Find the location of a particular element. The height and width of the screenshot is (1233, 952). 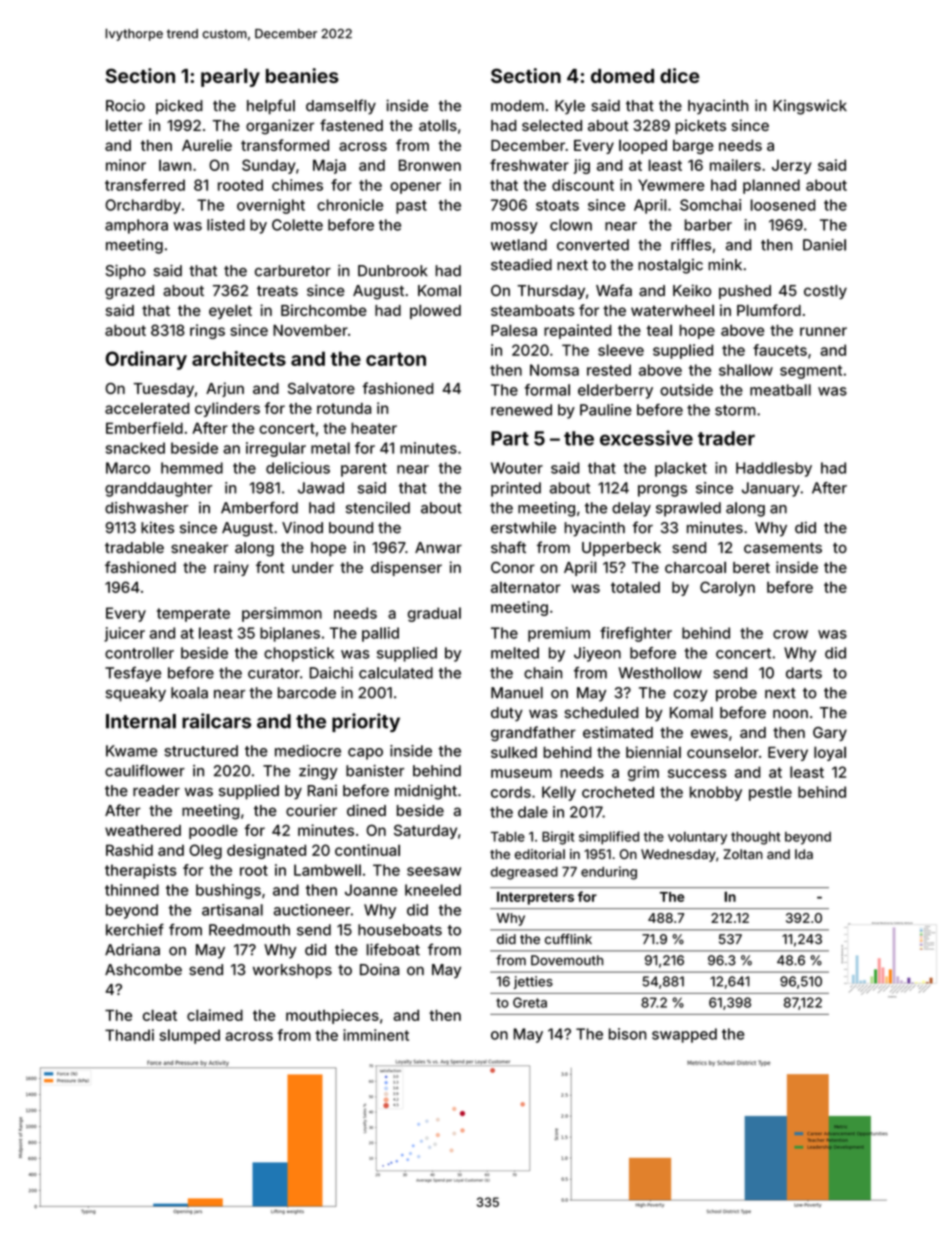

printed is located at coordinates (516, 489).
